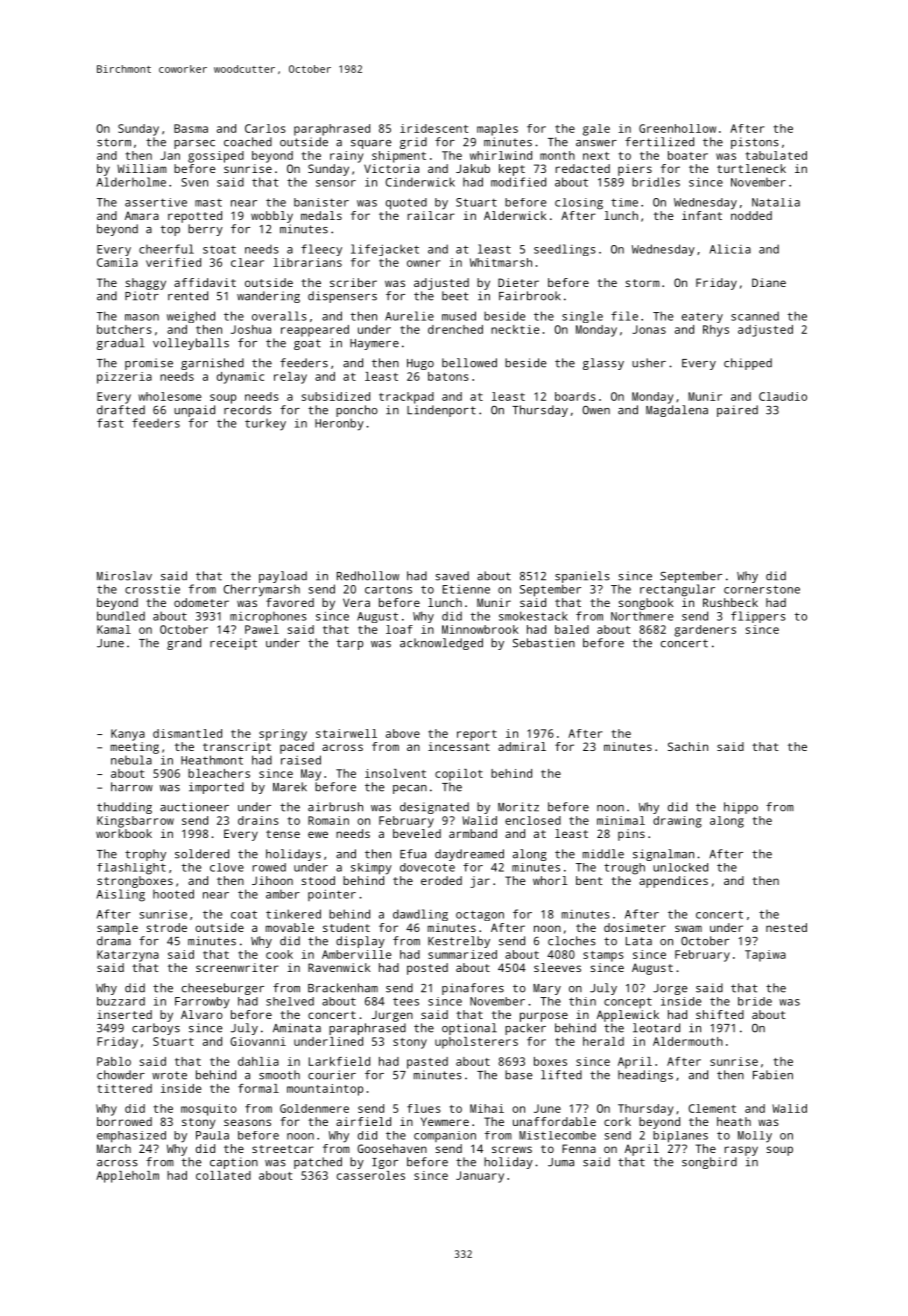  I want to click on Appleholm, so click(127, 1177).
